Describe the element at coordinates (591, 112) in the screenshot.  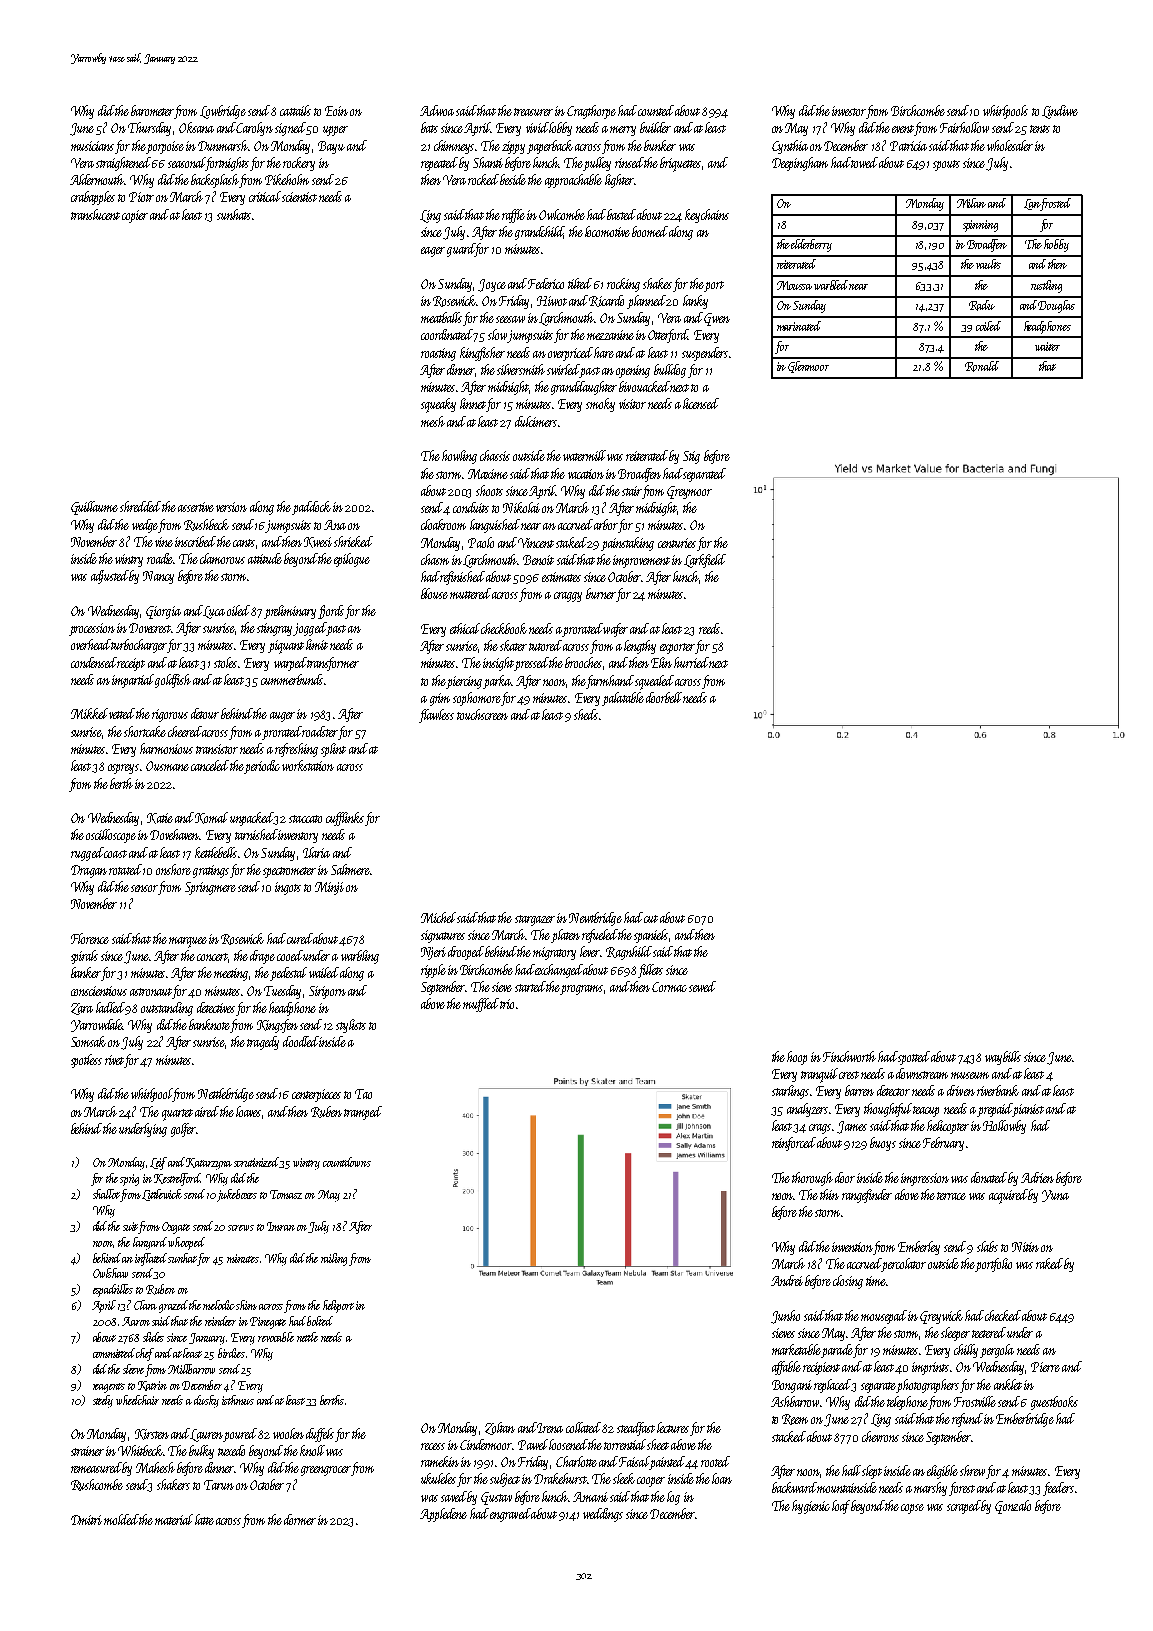
I see `Cragthorpe` at that location.
